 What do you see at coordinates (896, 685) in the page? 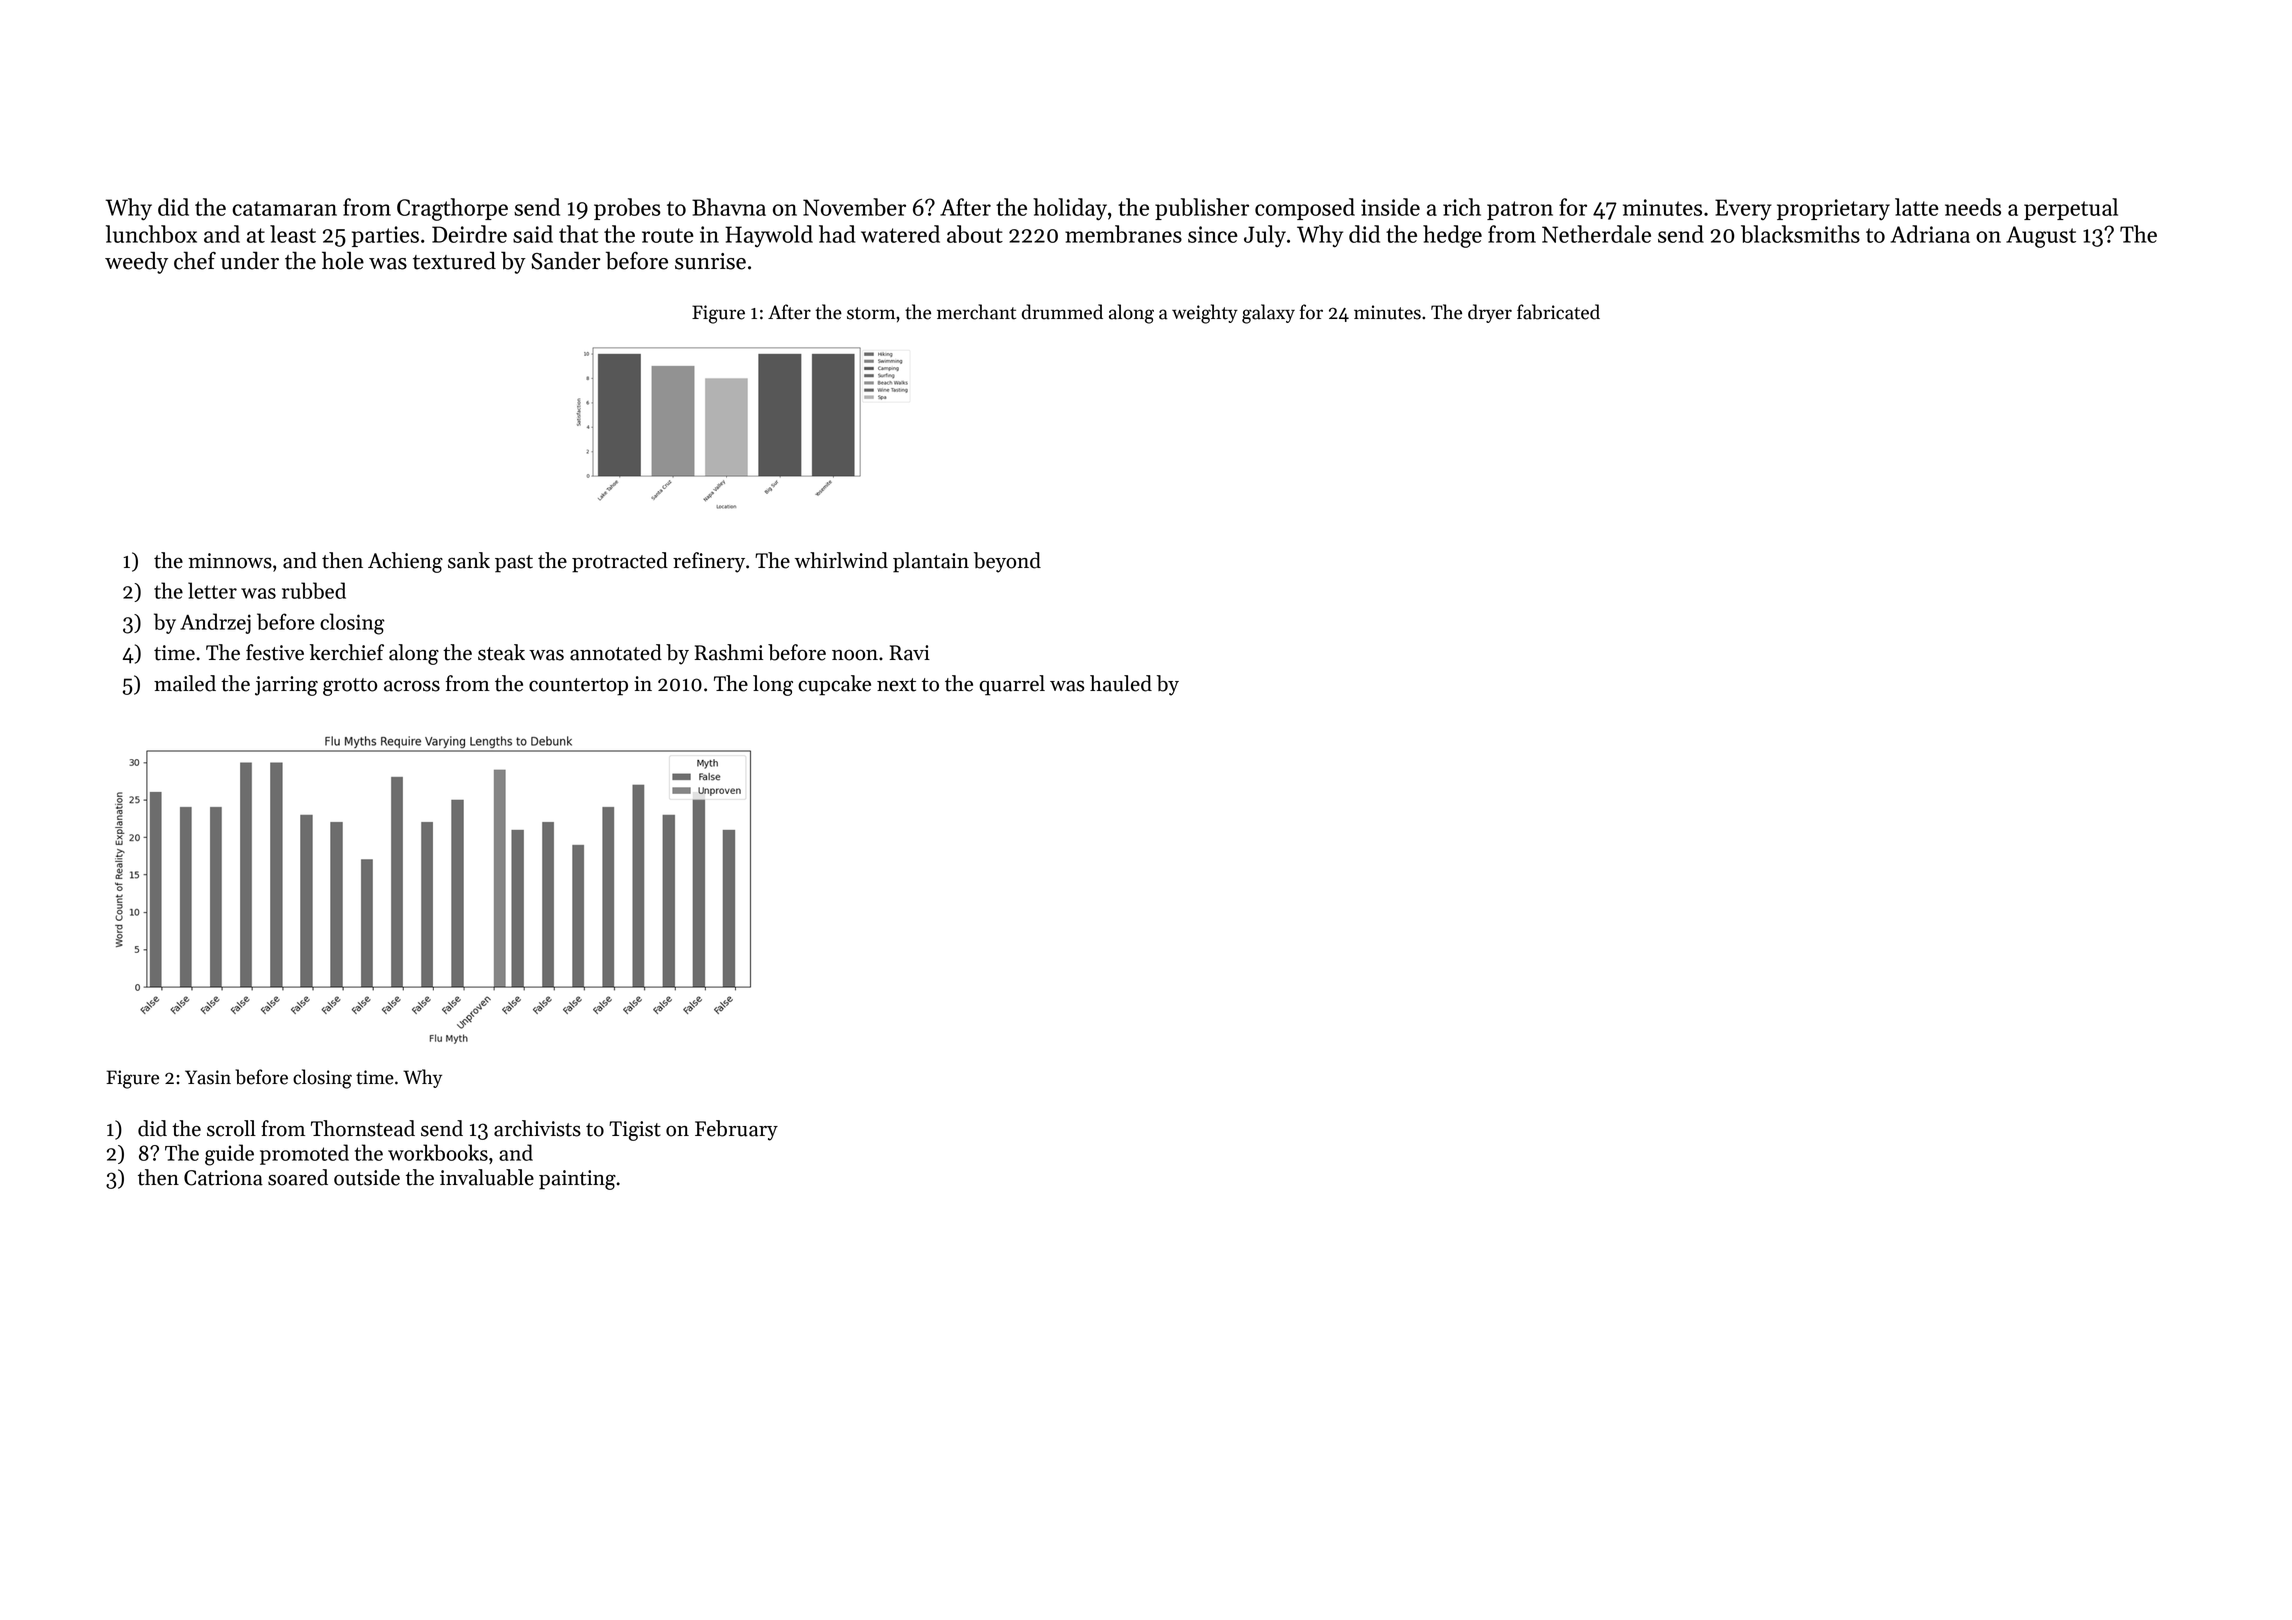
I see `next` at bounding box center [896, 685].
